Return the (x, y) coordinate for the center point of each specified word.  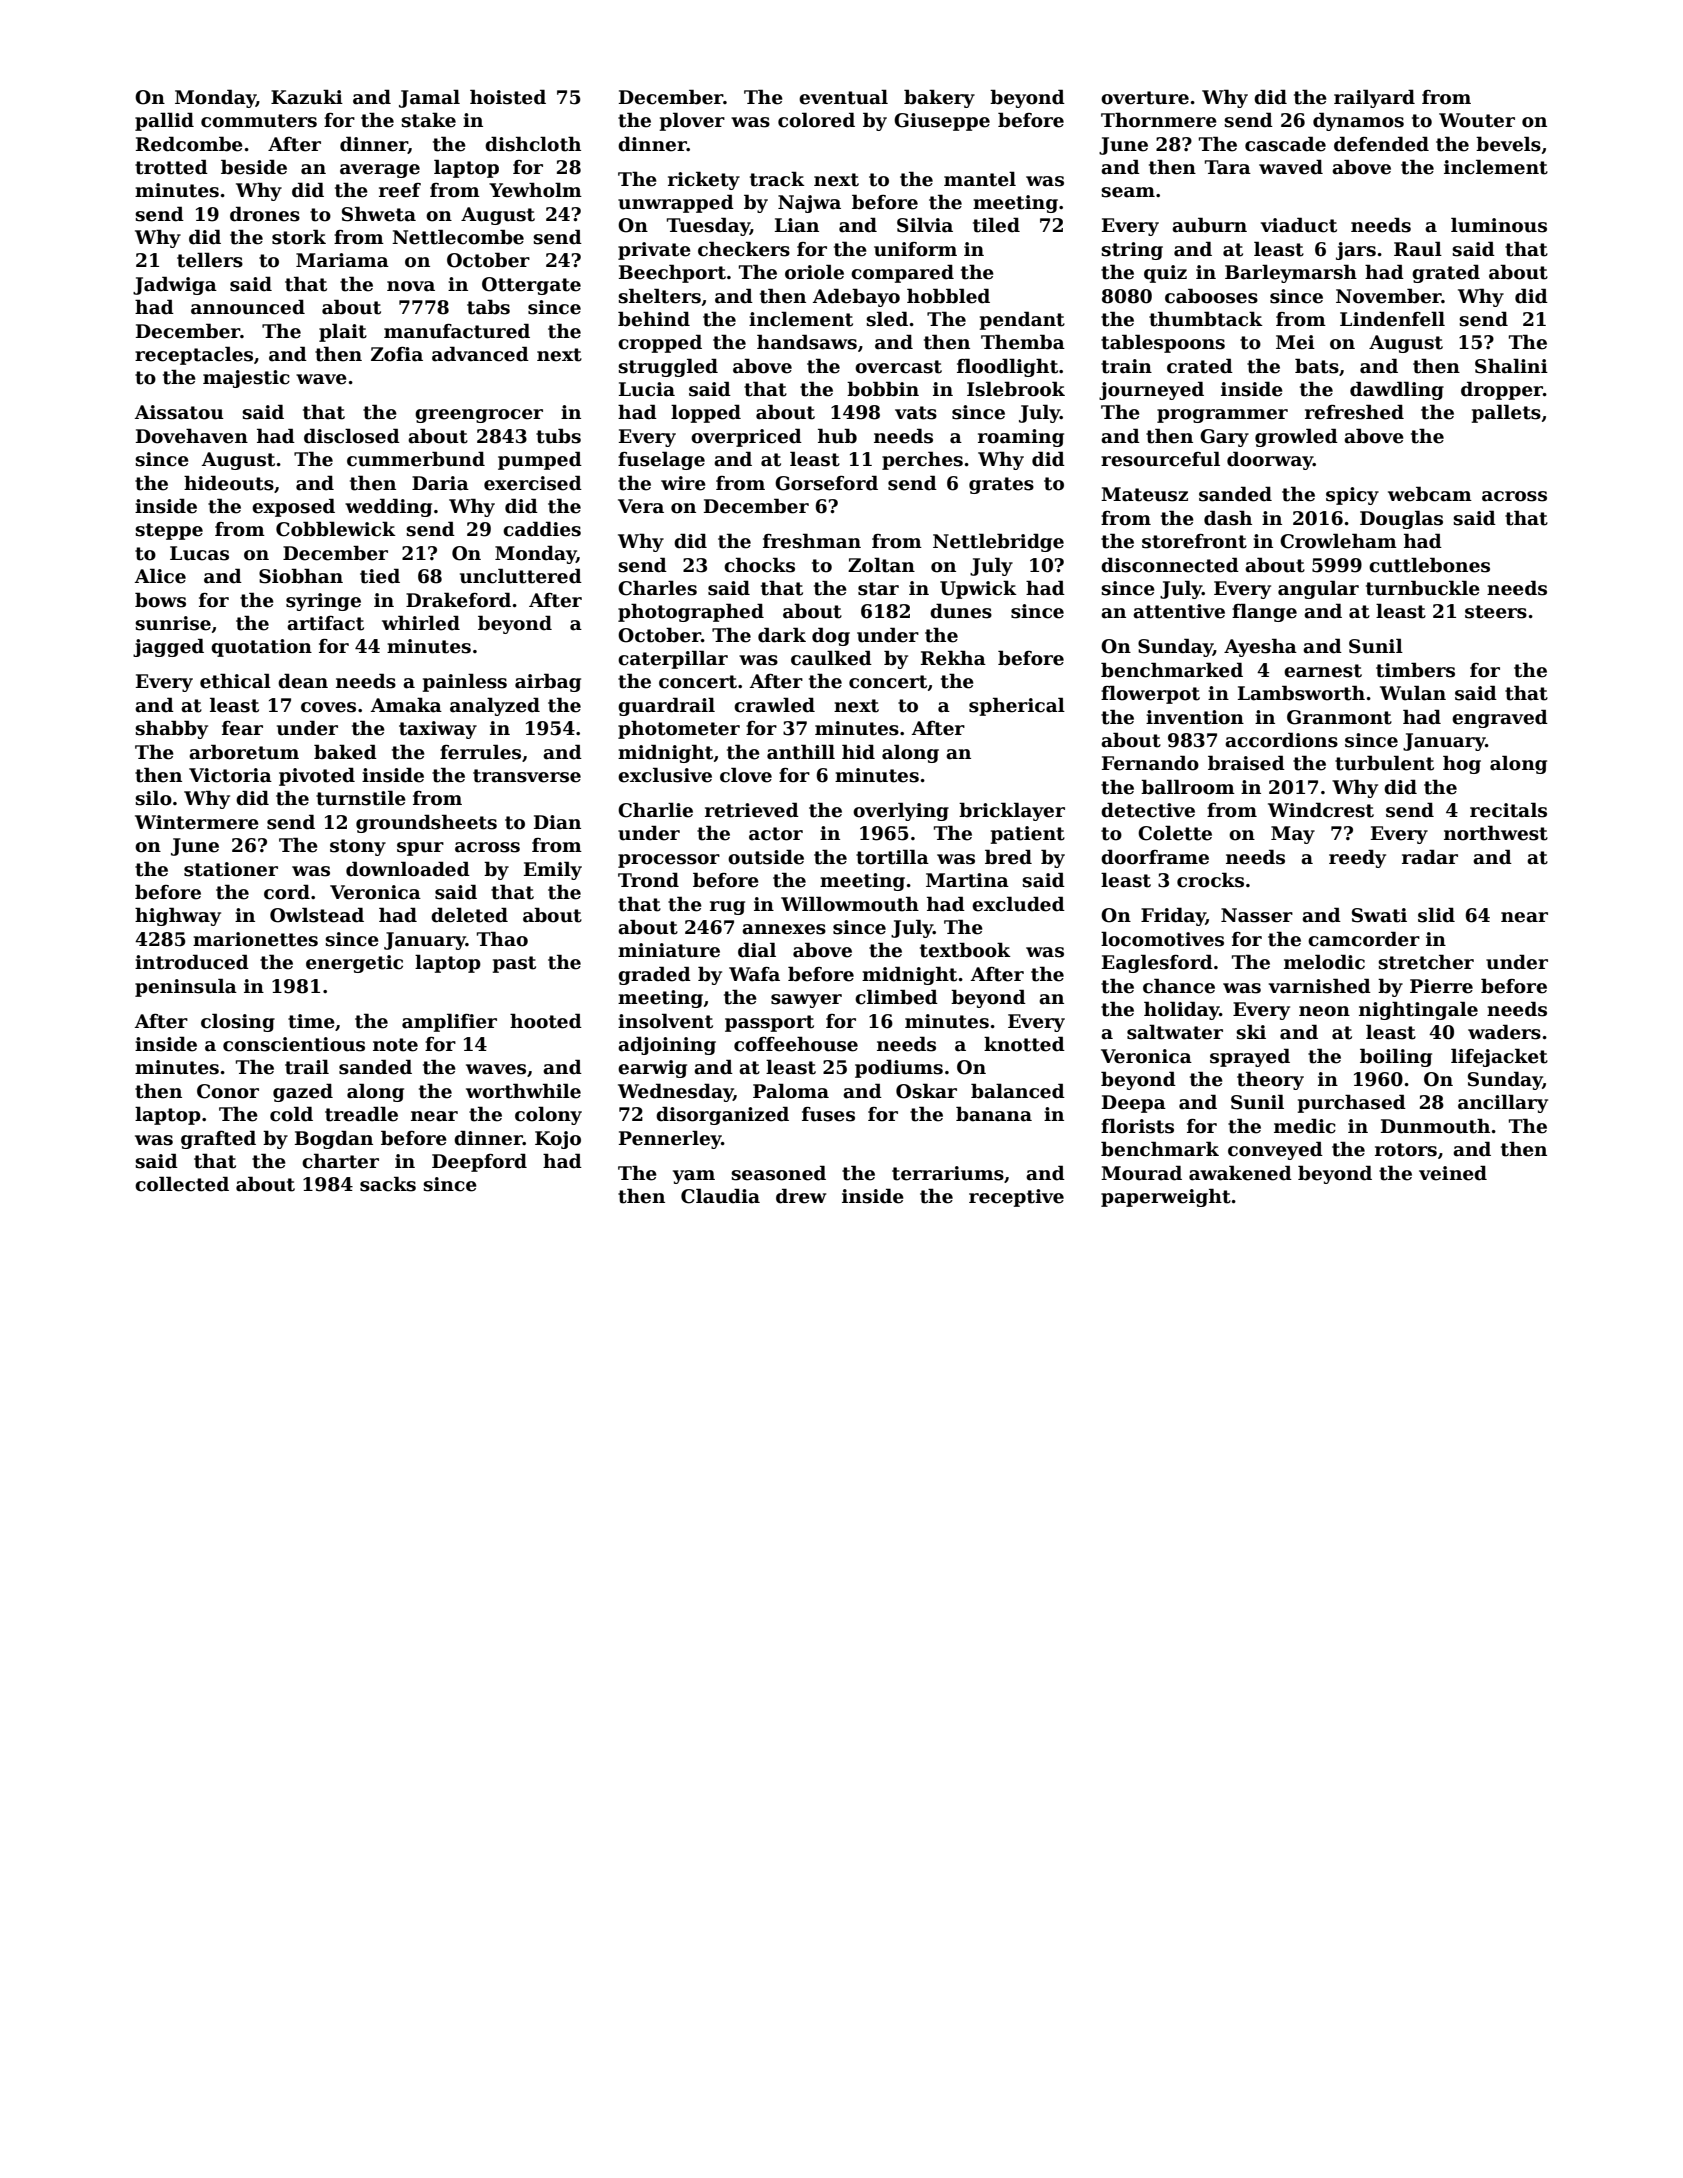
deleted (469, 915)
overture (1145, 98)
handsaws (807, 342)
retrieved (752, 810)
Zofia (397, 354)
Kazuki (307, 97)
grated (1446, 273)
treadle (361, 1114)
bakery (939, 98)
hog (1462, 764)
